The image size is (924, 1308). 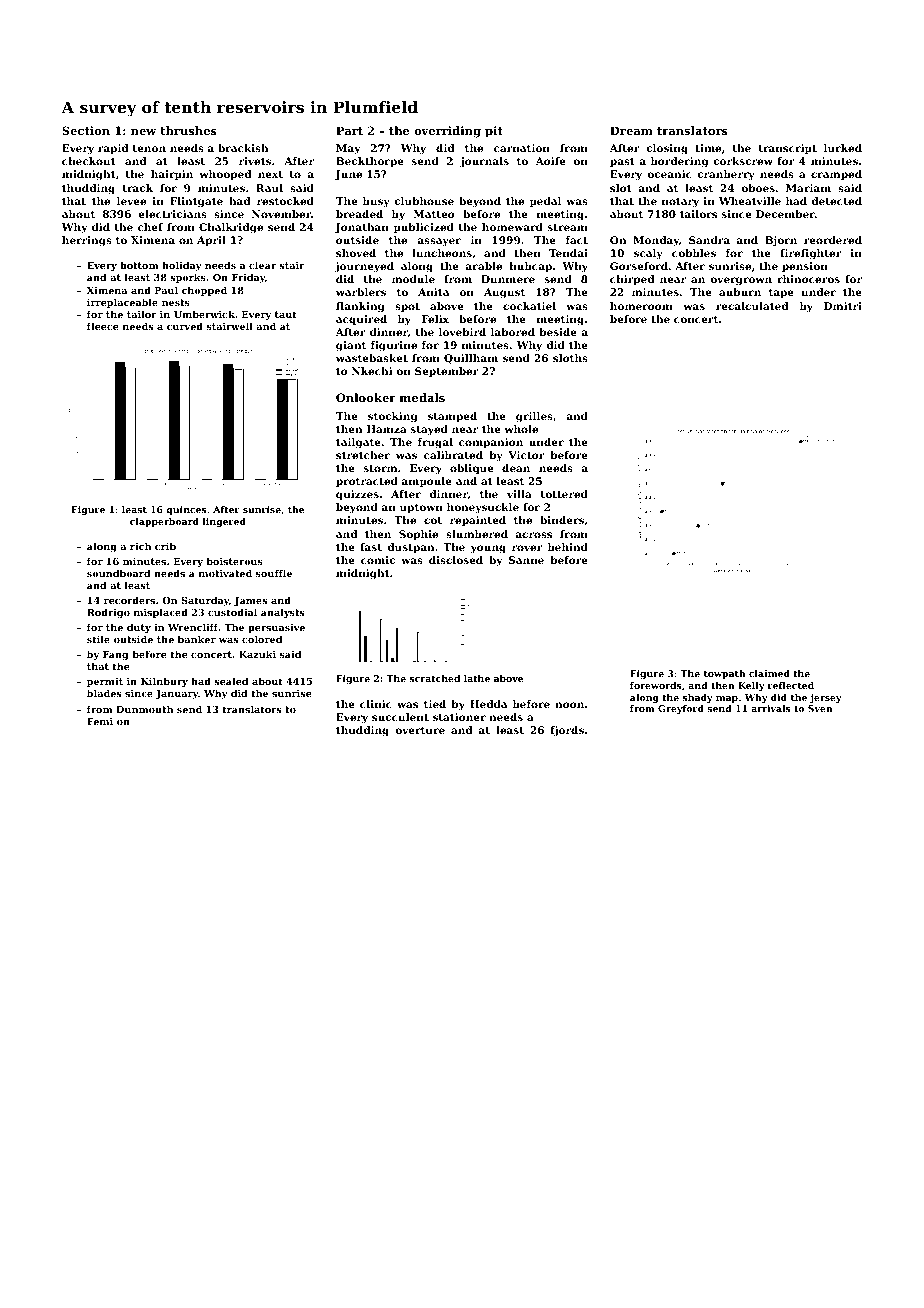 What do you see at coordinates (526, 455) in the screenshot?
I see `Victor` at bounding box center [526, 455].
